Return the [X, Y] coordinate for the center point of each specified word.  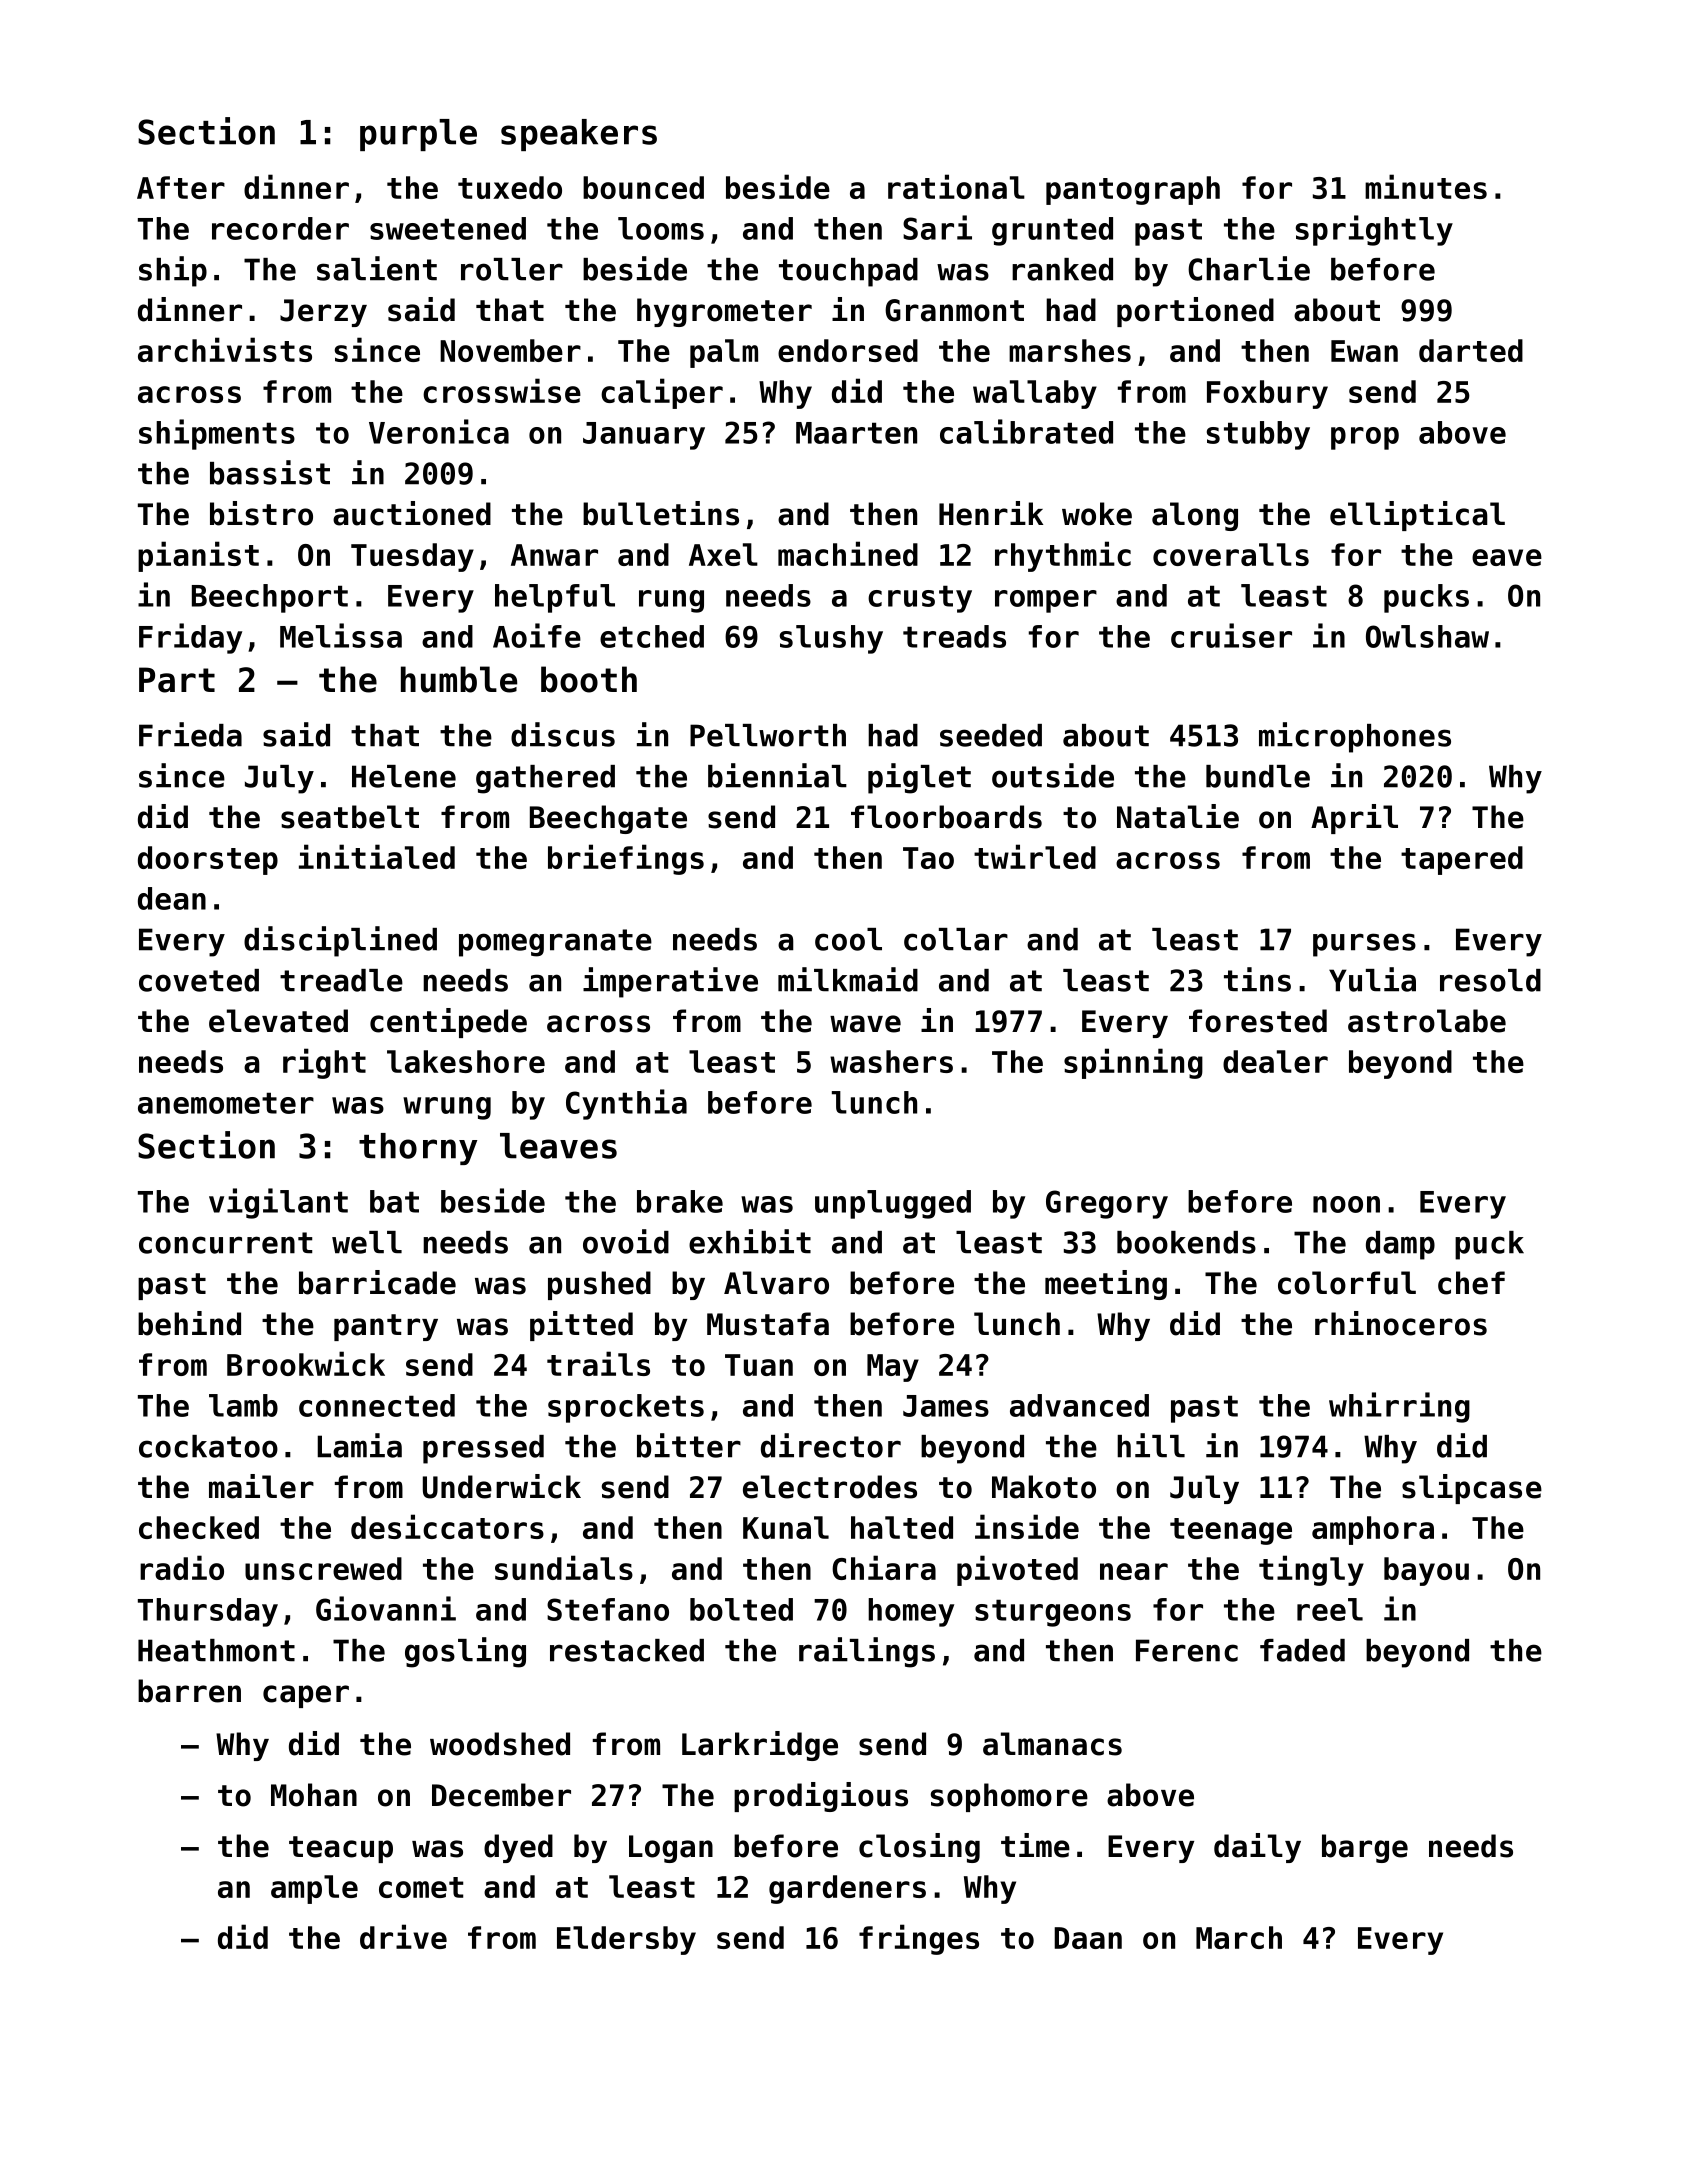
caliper [662, 393]
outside [1053, 775]
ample [314, 1889]
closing [919, 1848]
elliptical [1417, 516]
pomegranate [555, 943]
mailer [261, 1486]
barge [1365, 1848]
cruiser [1231, 635]
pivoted [1017, 1570]
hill [1151, 1445]
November [510, 350]
